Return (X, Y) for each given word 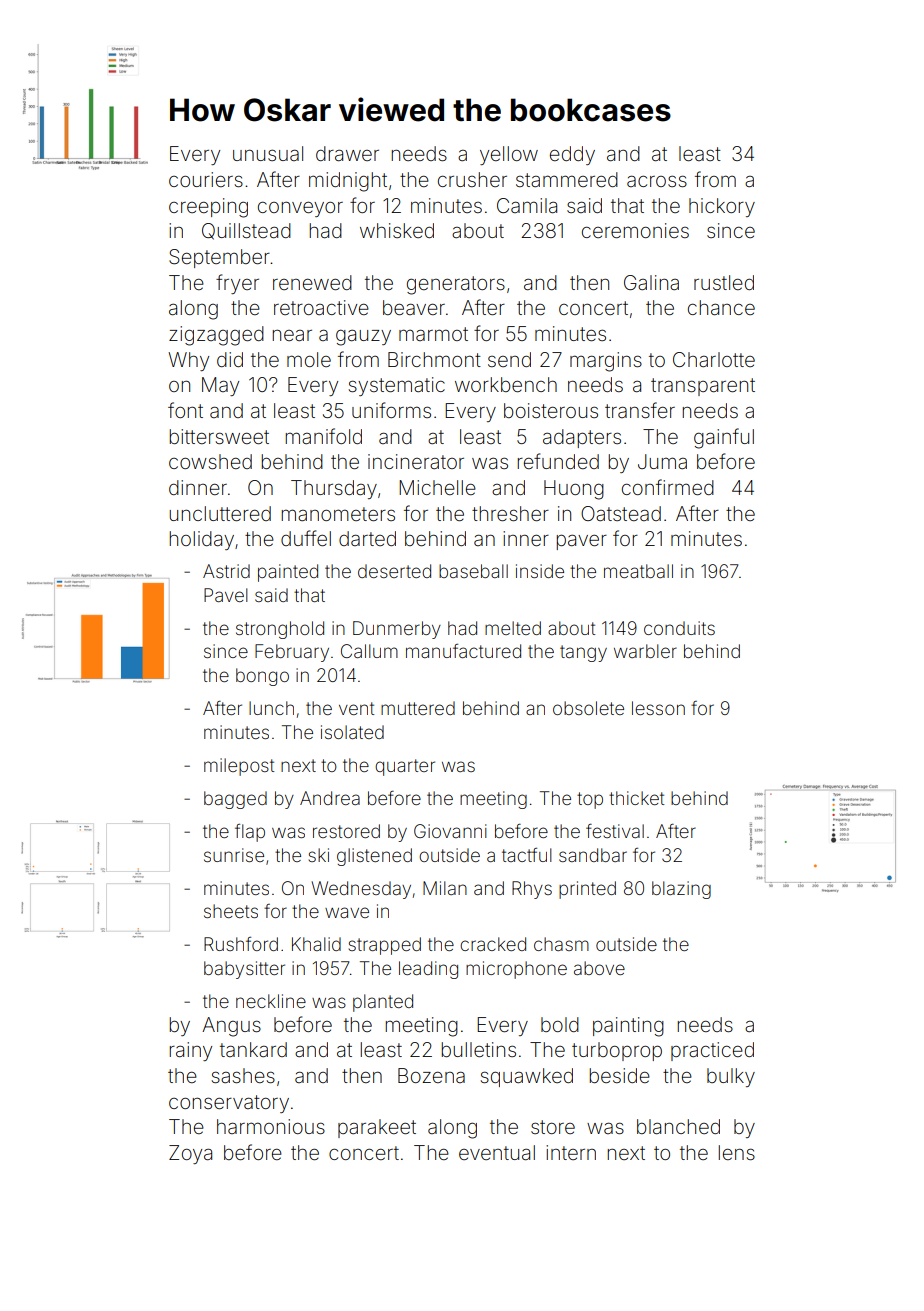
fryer (237, 284)
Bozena (431, 1075)
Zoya (190, 1154)
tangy (583, 653)
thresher (510, 513)
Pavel (226, 595)
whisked (397, 230)
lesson (658, 708)
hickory (722, 207)
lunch (271, 708)
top (590, 800)
